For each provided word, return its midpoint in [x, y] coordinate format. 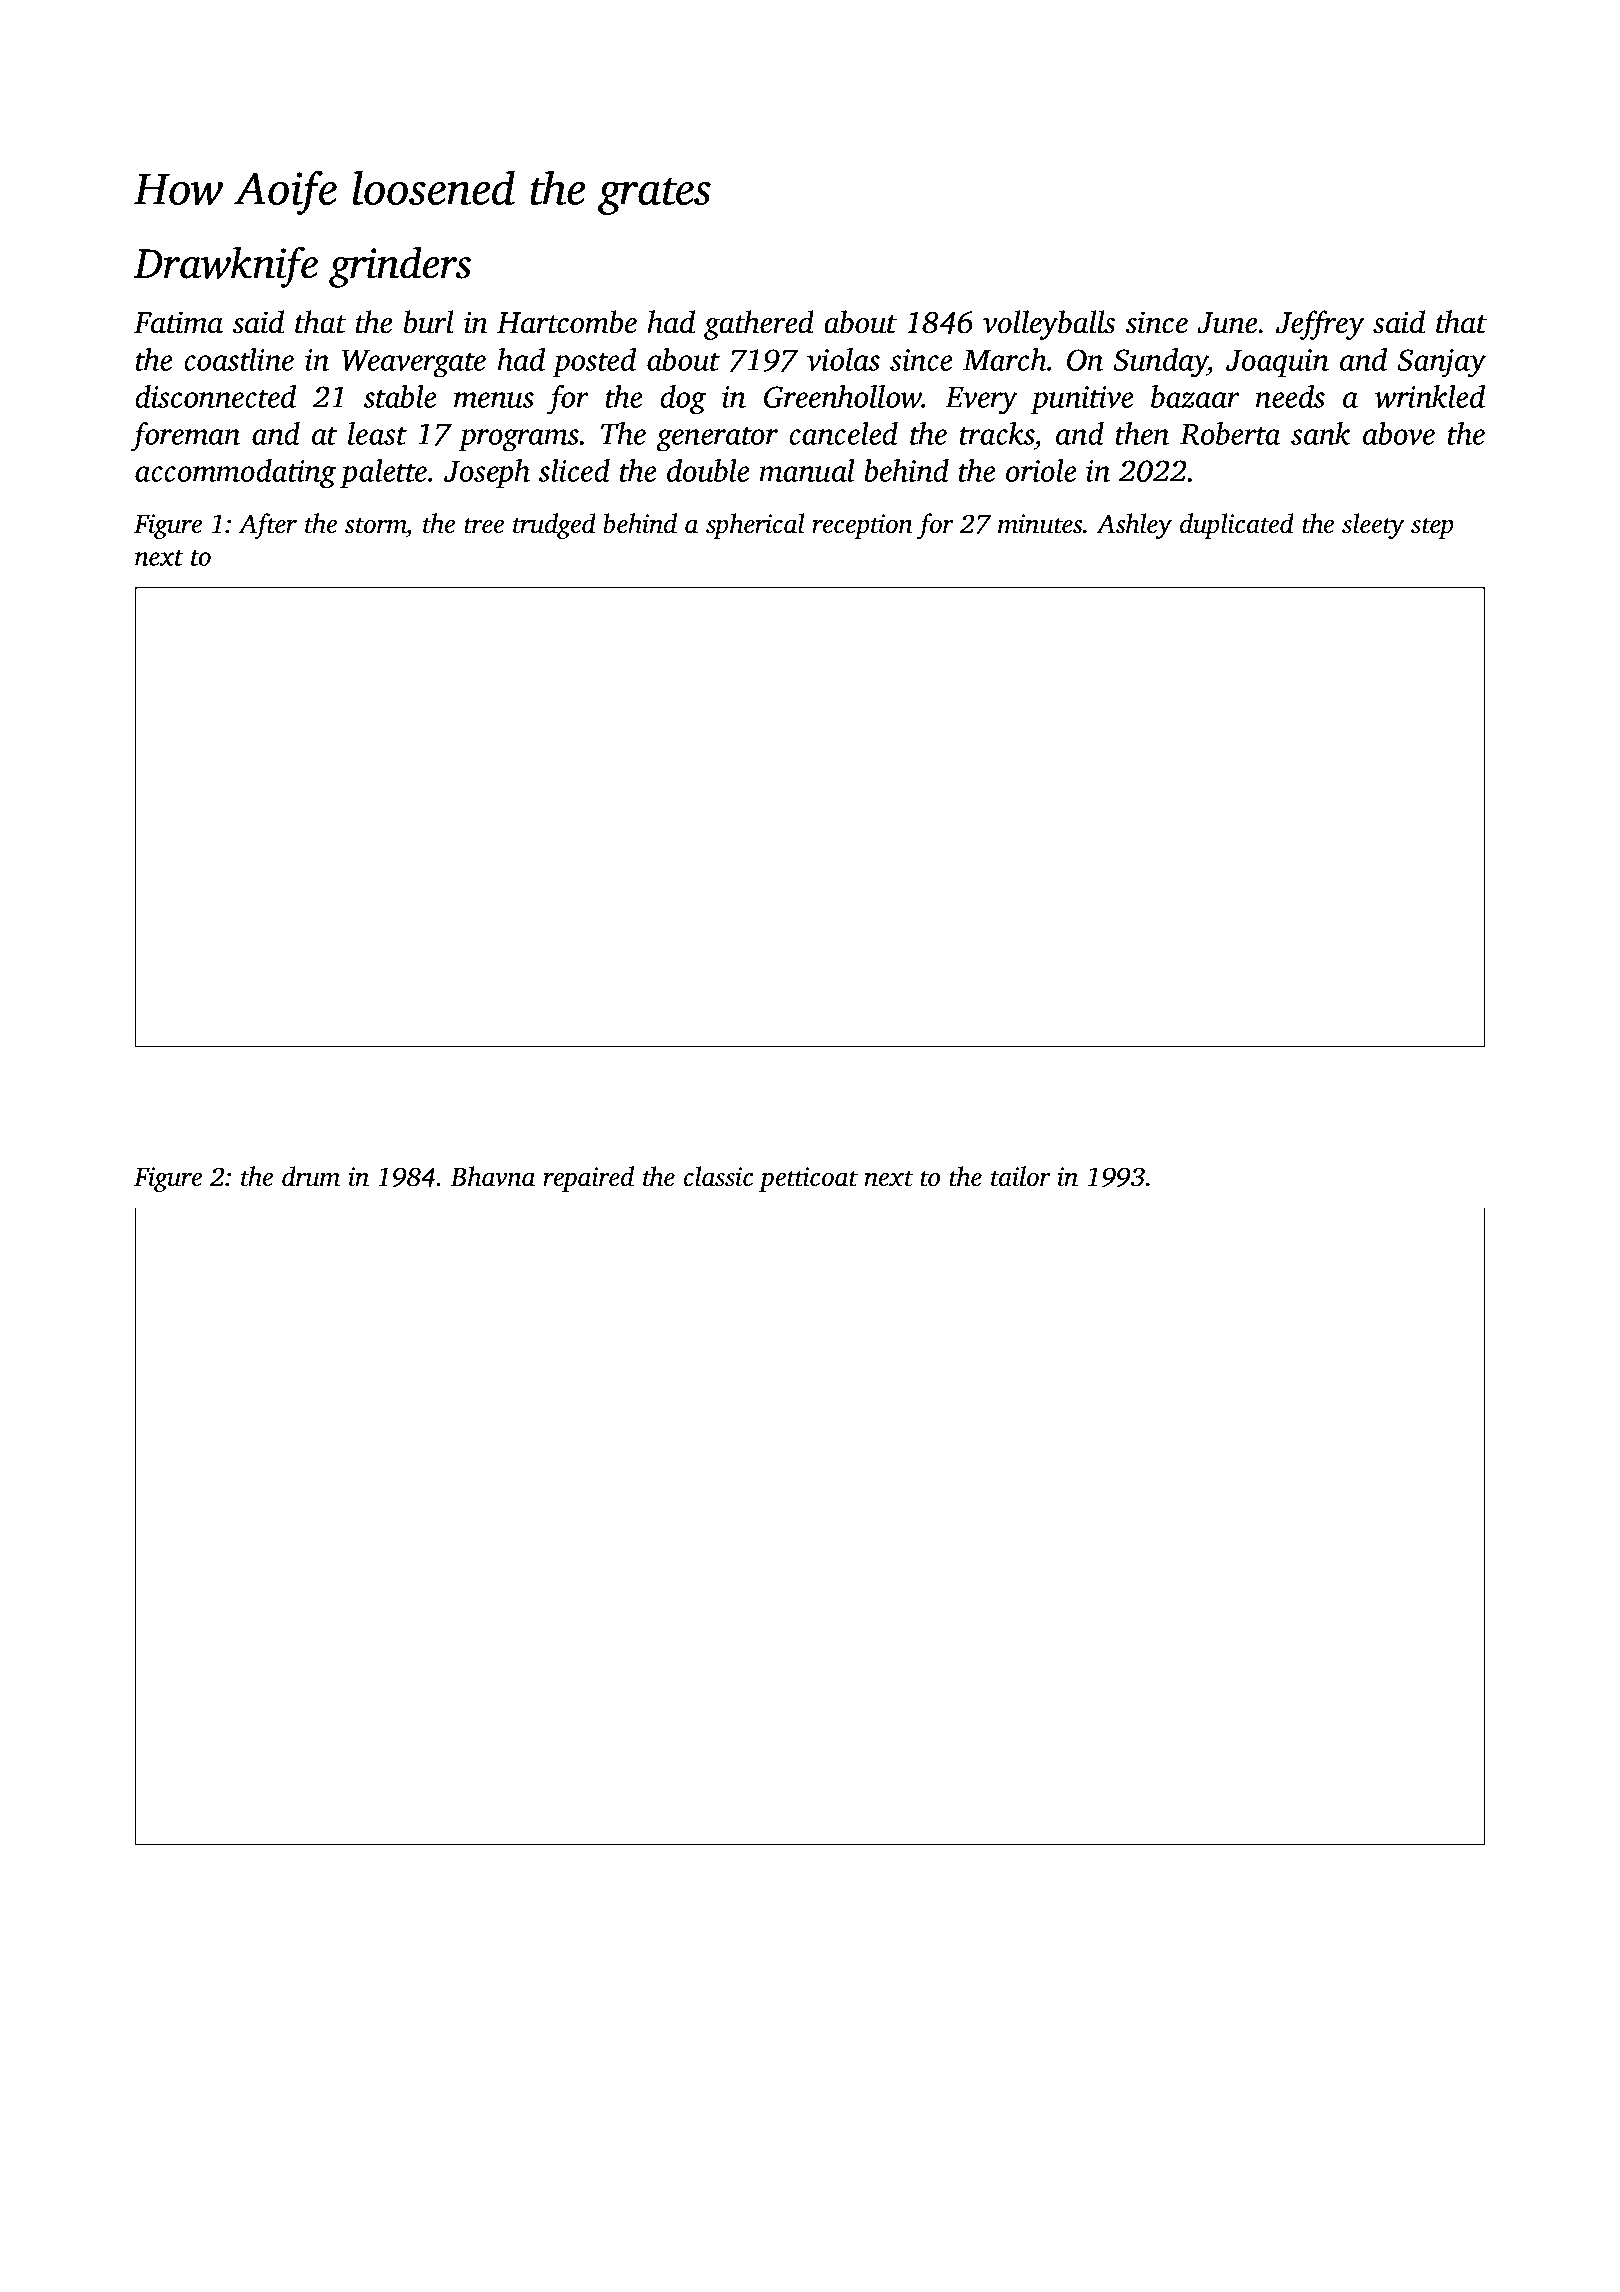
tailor [1021, 1176]
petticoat [808, 1179]
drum [311, 1176]
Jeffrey [1320, 325]
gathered [759, 325]
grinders [400, 267]
